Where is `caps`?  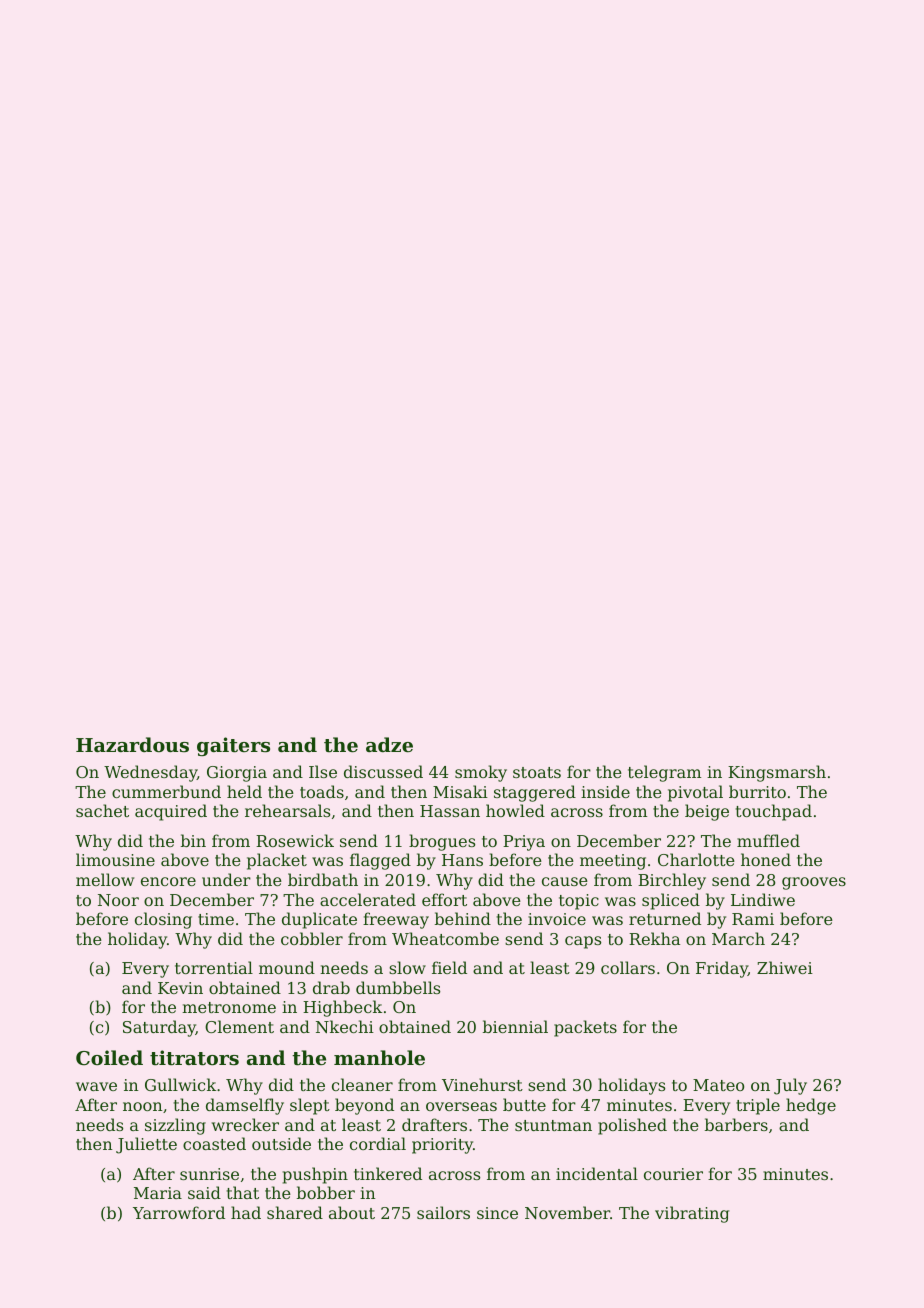
caps is located at coordinates (583, 942).
